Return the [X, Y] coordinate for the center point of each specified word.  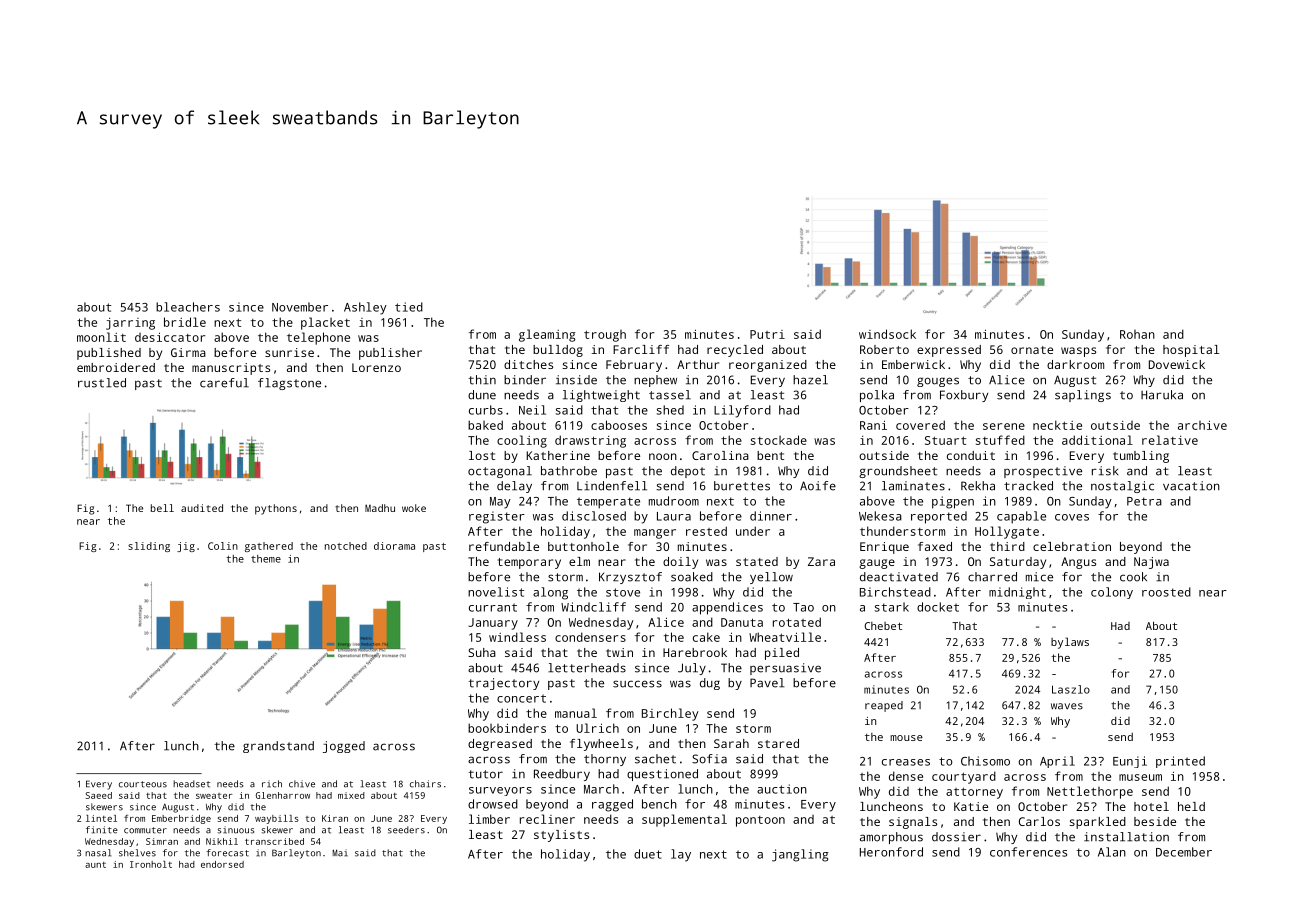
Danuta [742, 622]
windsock [887, 334]
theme [266, 559]
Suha [482, 652]
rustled [102, 383]
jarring [130, 324]
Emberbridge [181, 819]
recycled [735, 351]
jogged [344, 747]
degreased [500, 745]
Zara [821, 561]
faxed [935, 546]
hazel [810, 380]
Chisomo [985, 761]
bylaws [1070, 643]
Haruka [1162, 395]
